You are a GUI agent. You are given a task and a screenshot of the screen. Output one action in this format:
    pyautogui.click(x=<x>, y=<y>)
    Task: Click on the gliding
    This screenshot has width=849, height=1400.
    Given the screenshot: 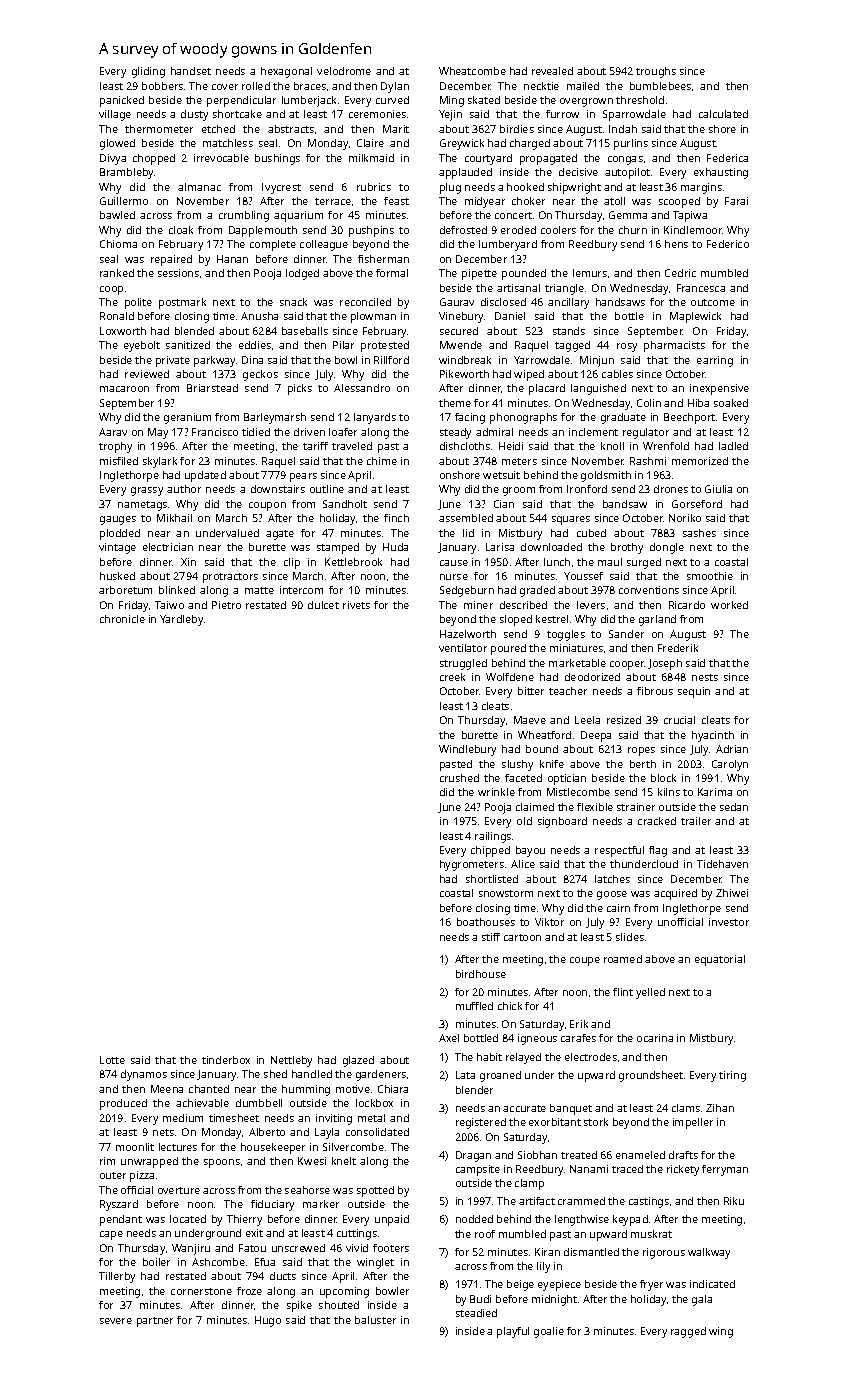 What is the action you would take?
    pyautogui.click(x=148, y=72)
